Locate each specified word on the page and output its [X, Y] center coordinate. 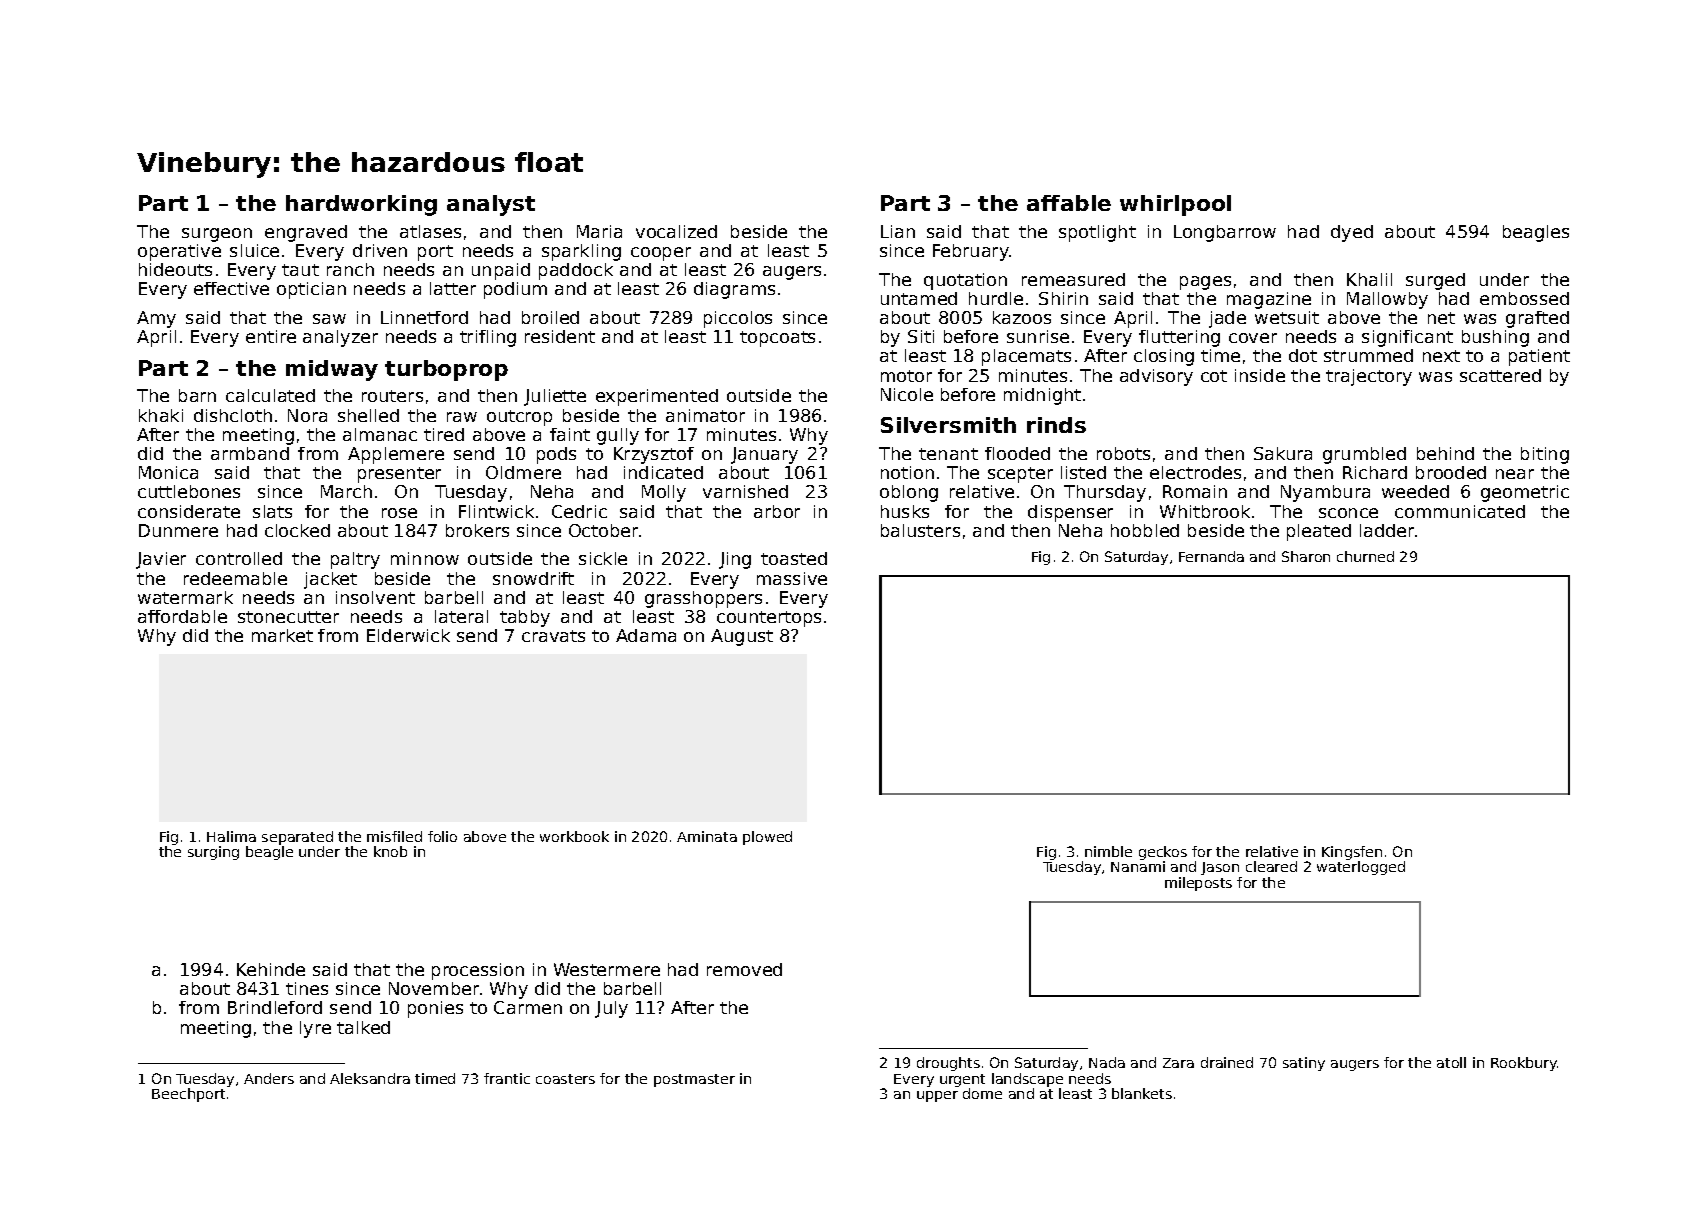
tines [307, 988]
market [282, 635]
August [742, 637]
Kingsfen [1352, 853]
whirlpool [1175, 205]
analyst [491, 205]
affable [1069, 203]
